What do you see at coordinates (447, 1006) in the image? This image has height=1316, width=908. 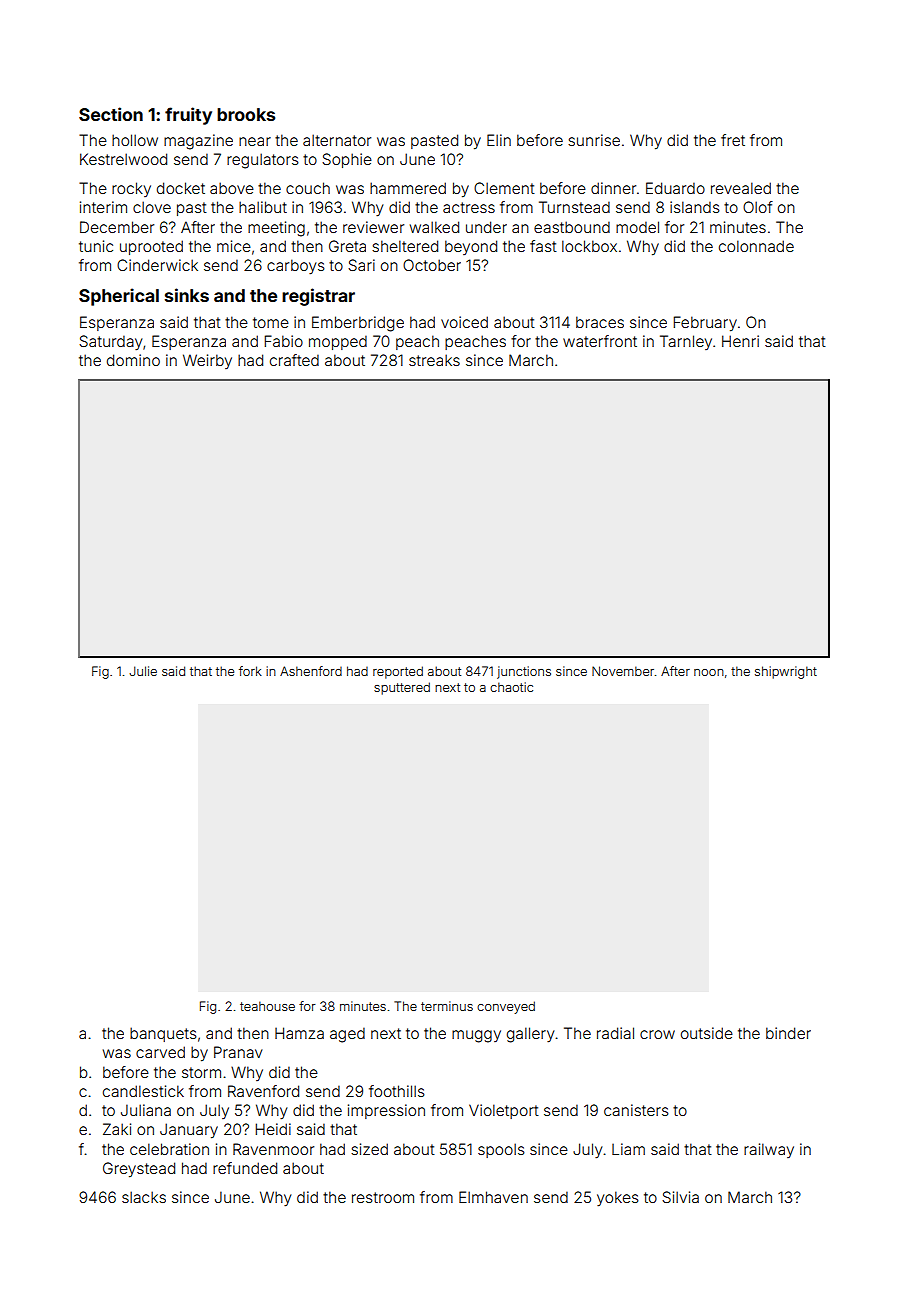 I see `terminus` at bounding box center [447, 1006].
